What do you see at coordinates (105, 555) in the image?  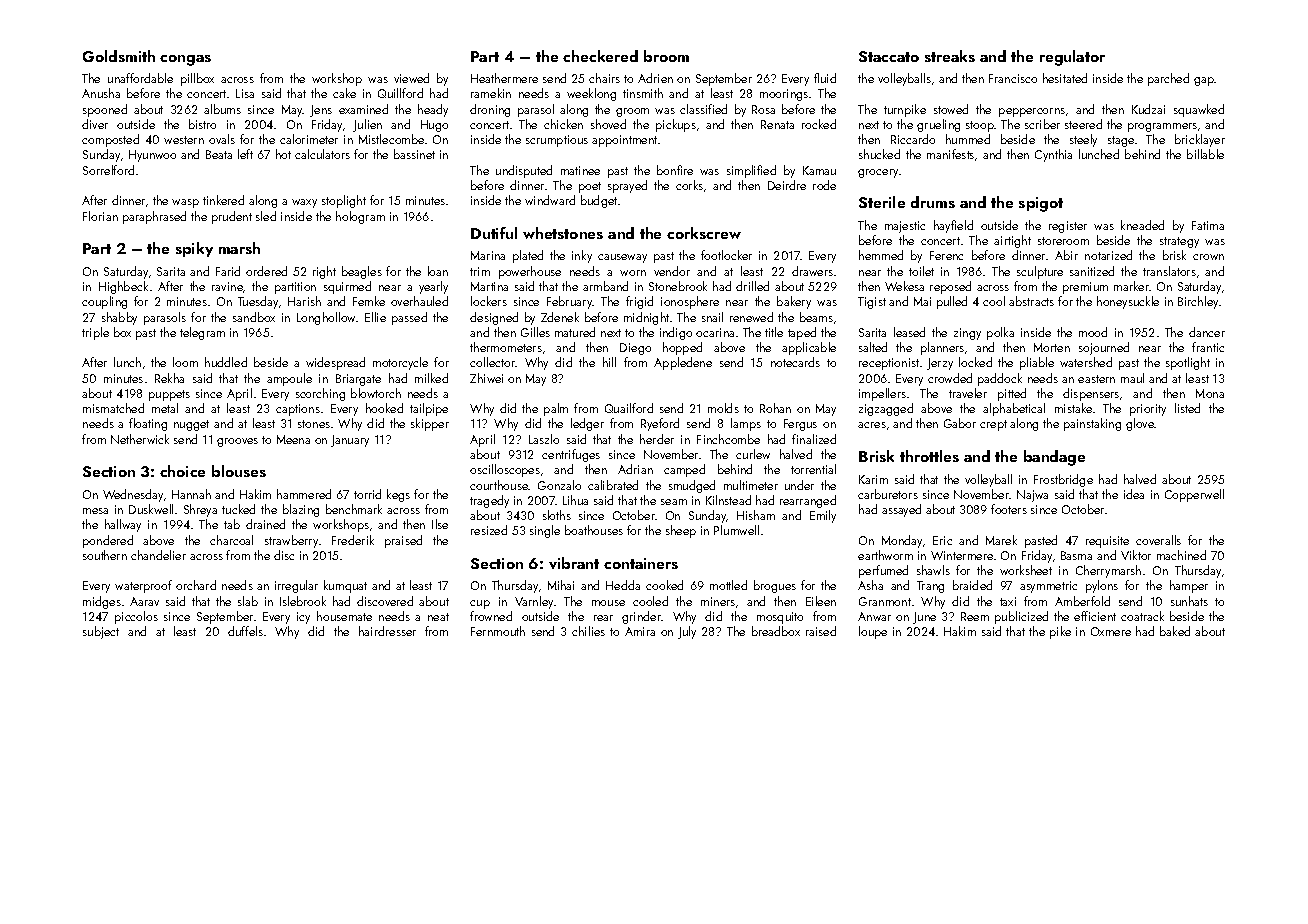 I see `southern` at bounding box center [105, 555].
